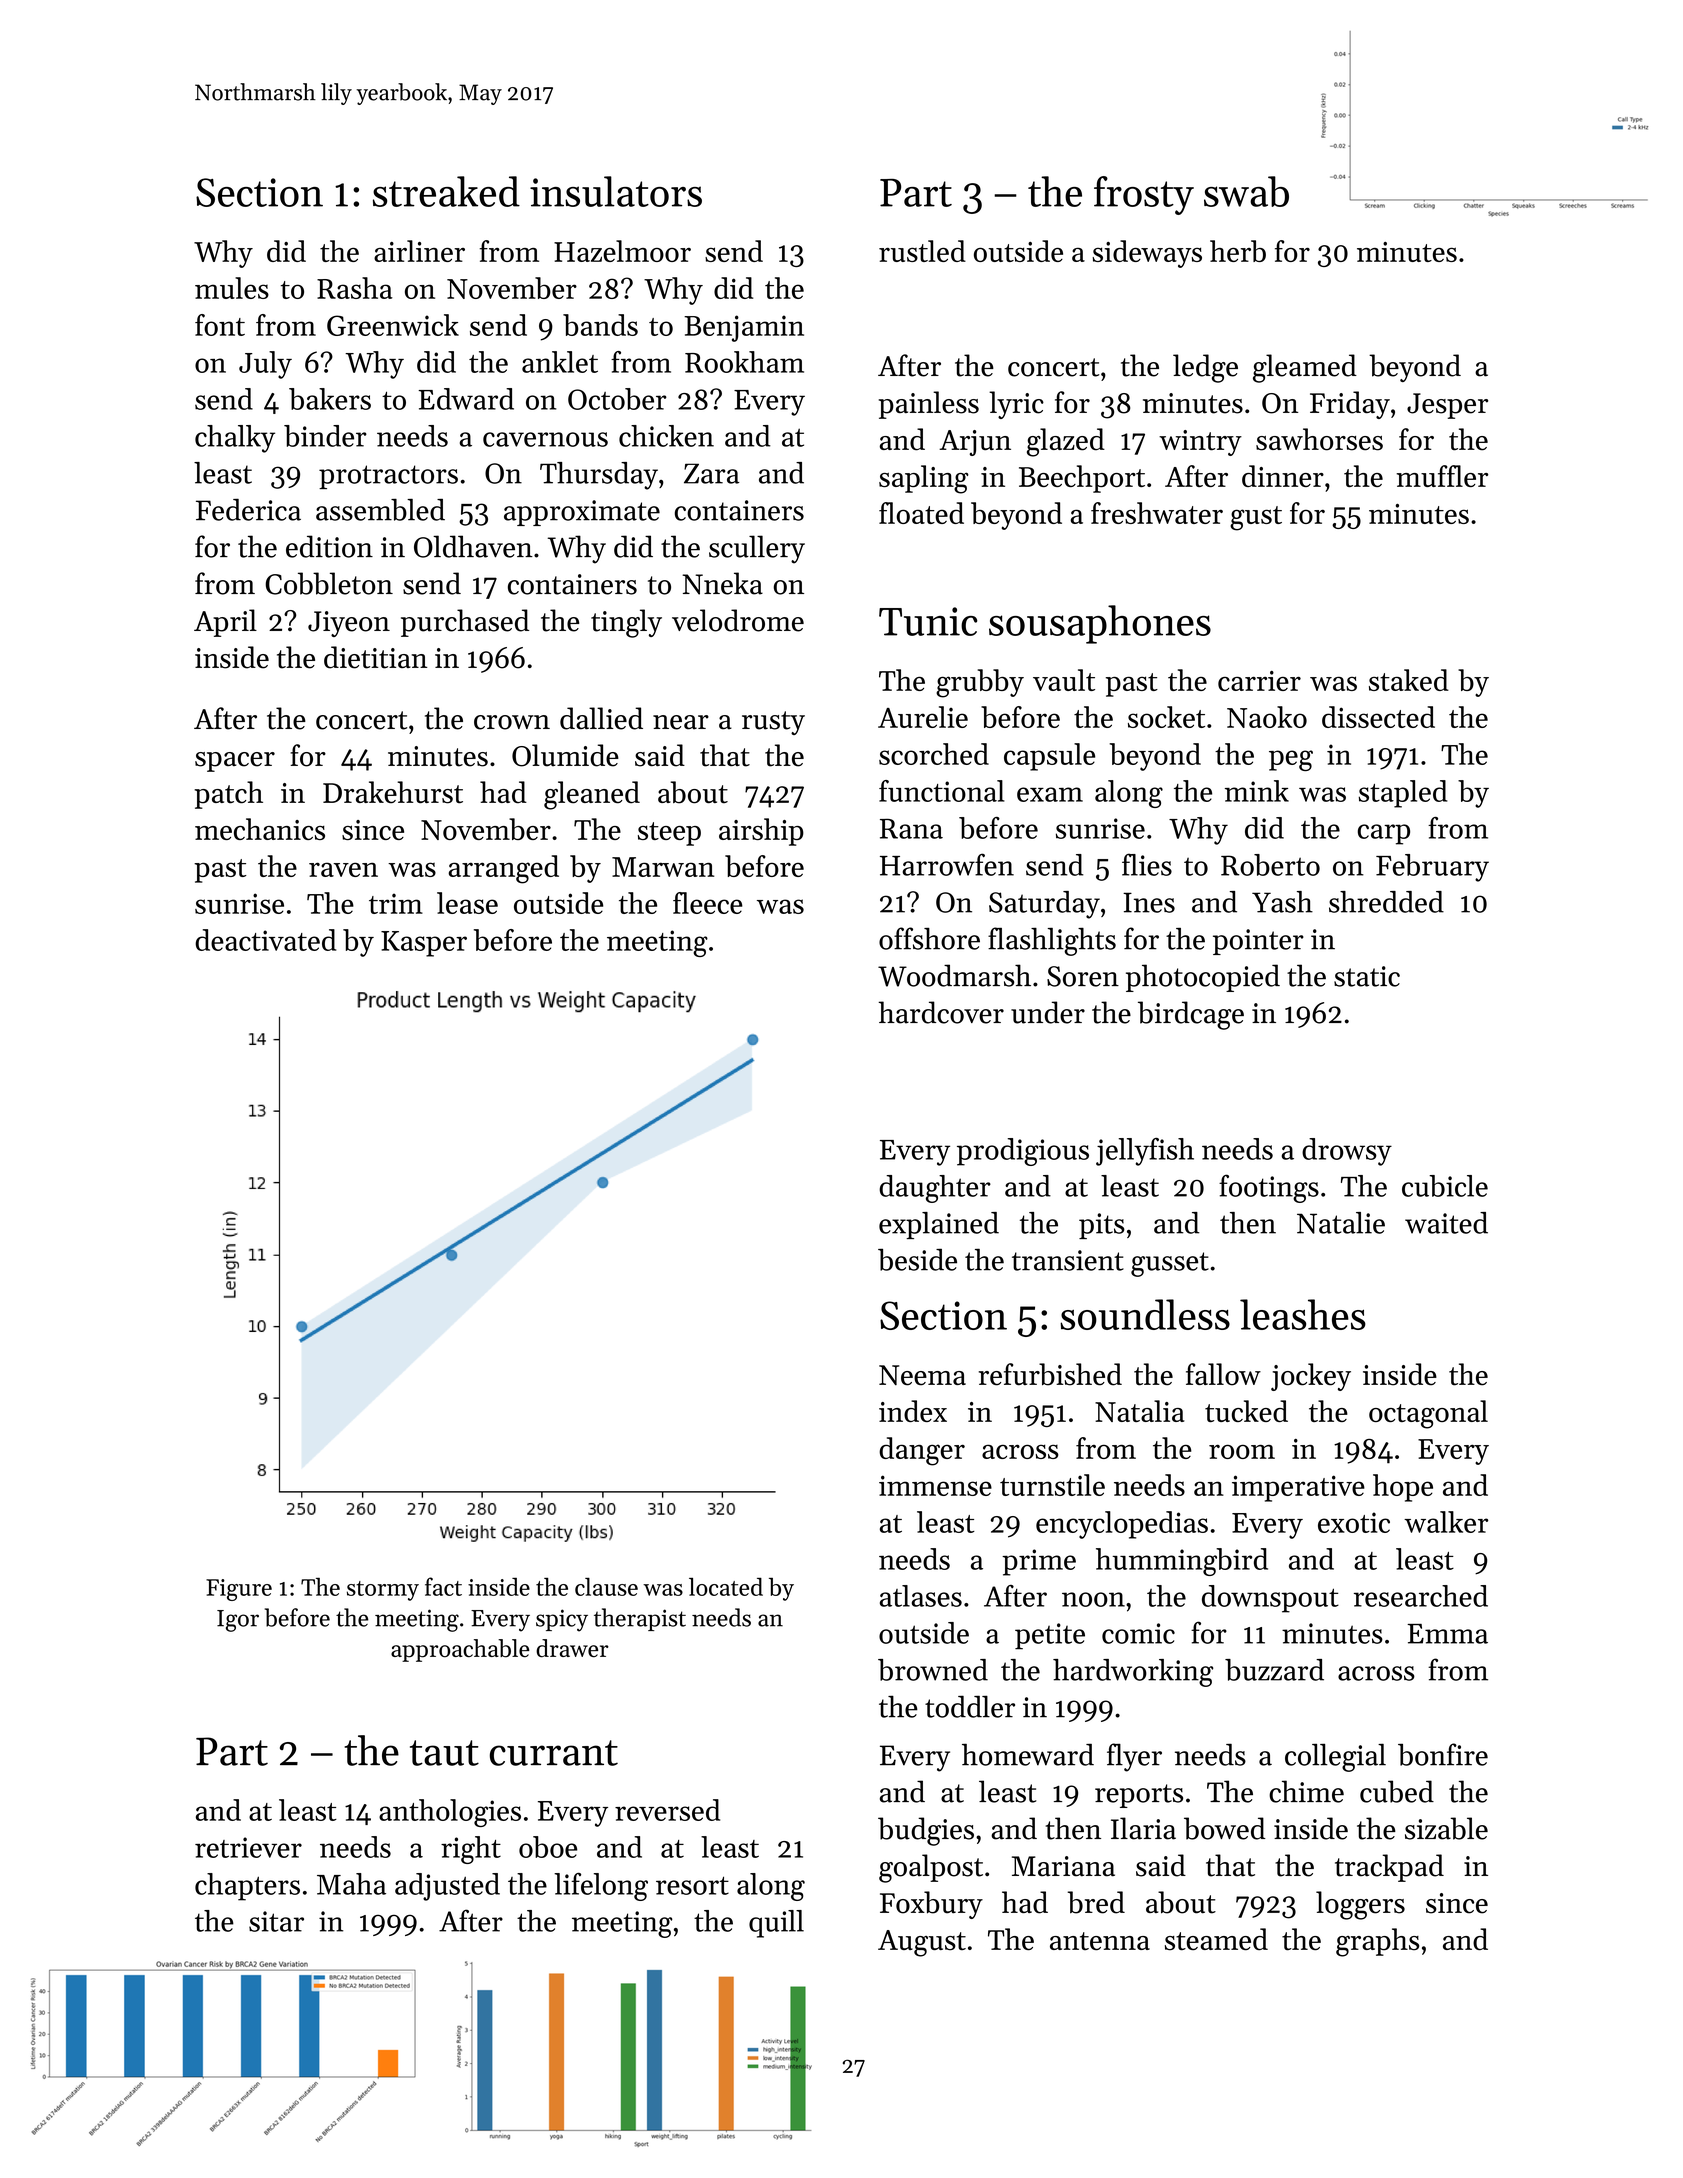 This screenshot has height=2178, width=1683. I want to click on insulators, so click(616, 191).
